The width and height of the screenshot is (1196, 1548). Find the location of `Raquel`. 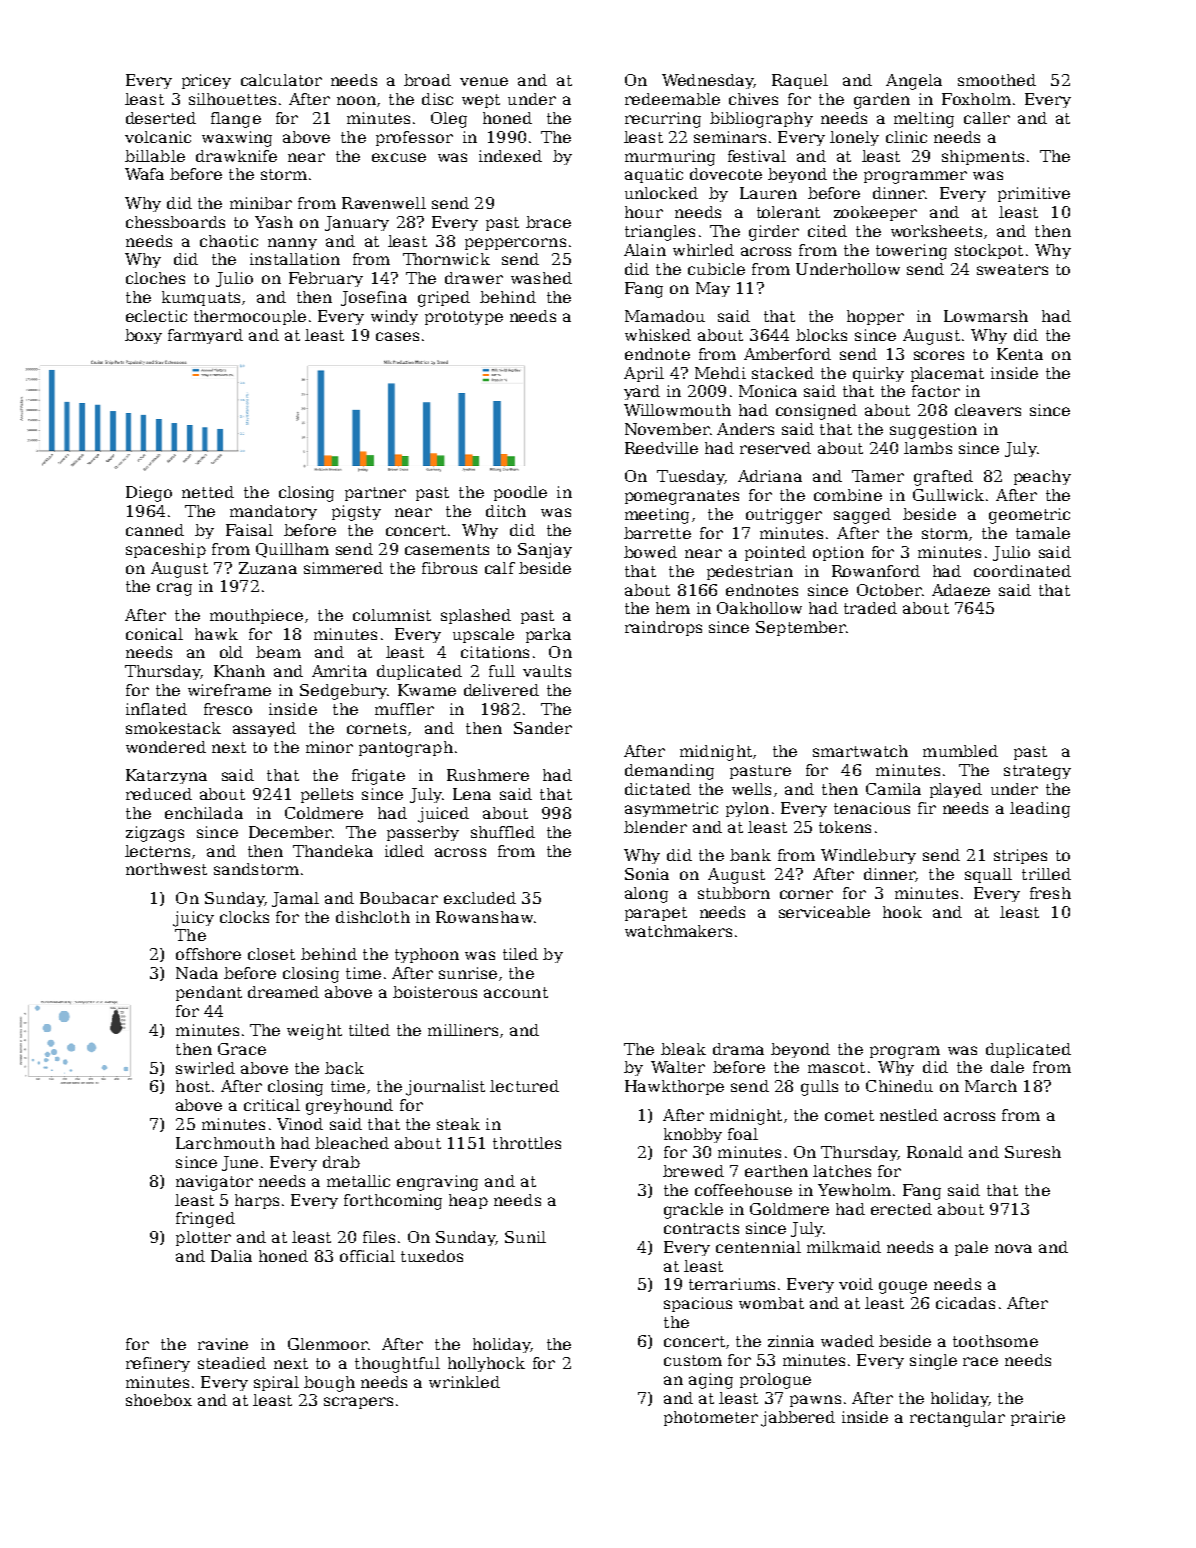

Raquel is located at coordinates (800, 81).
